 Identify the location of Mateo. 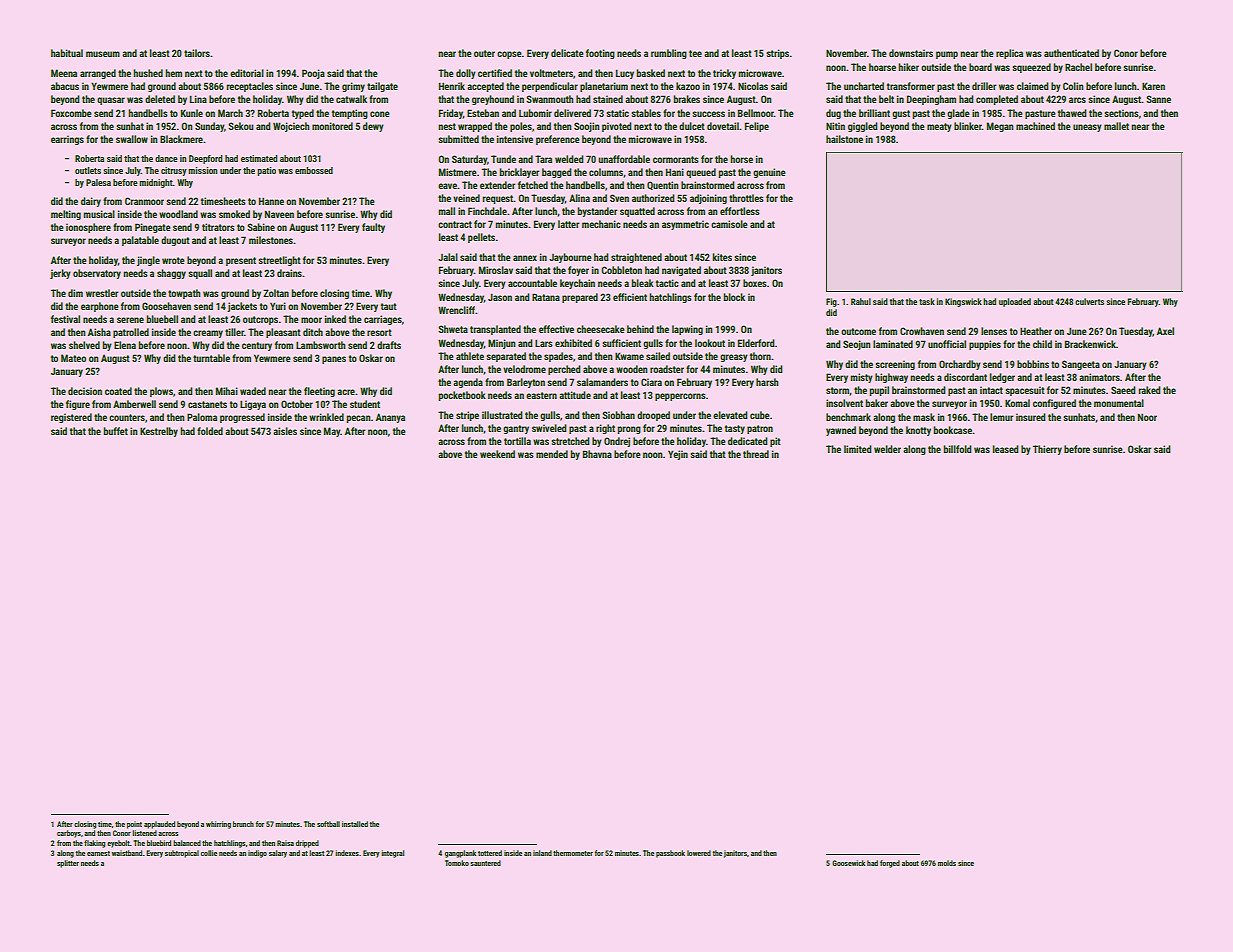
(73, 358).
